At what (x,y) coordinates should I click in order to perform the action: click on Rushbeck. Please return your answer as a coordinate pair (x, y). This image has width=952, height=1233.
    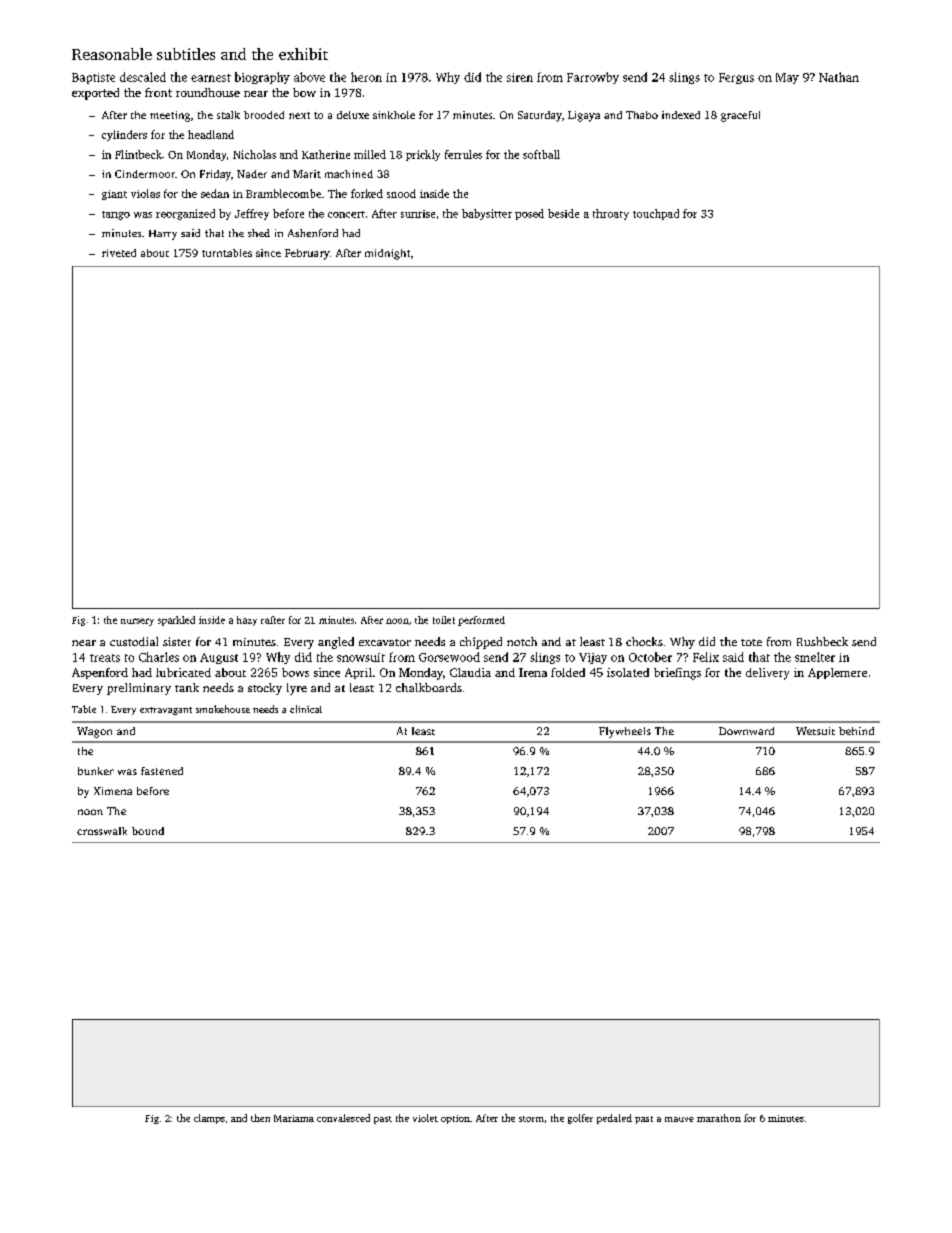
    Looking at the image, I should click on (822, 641).
